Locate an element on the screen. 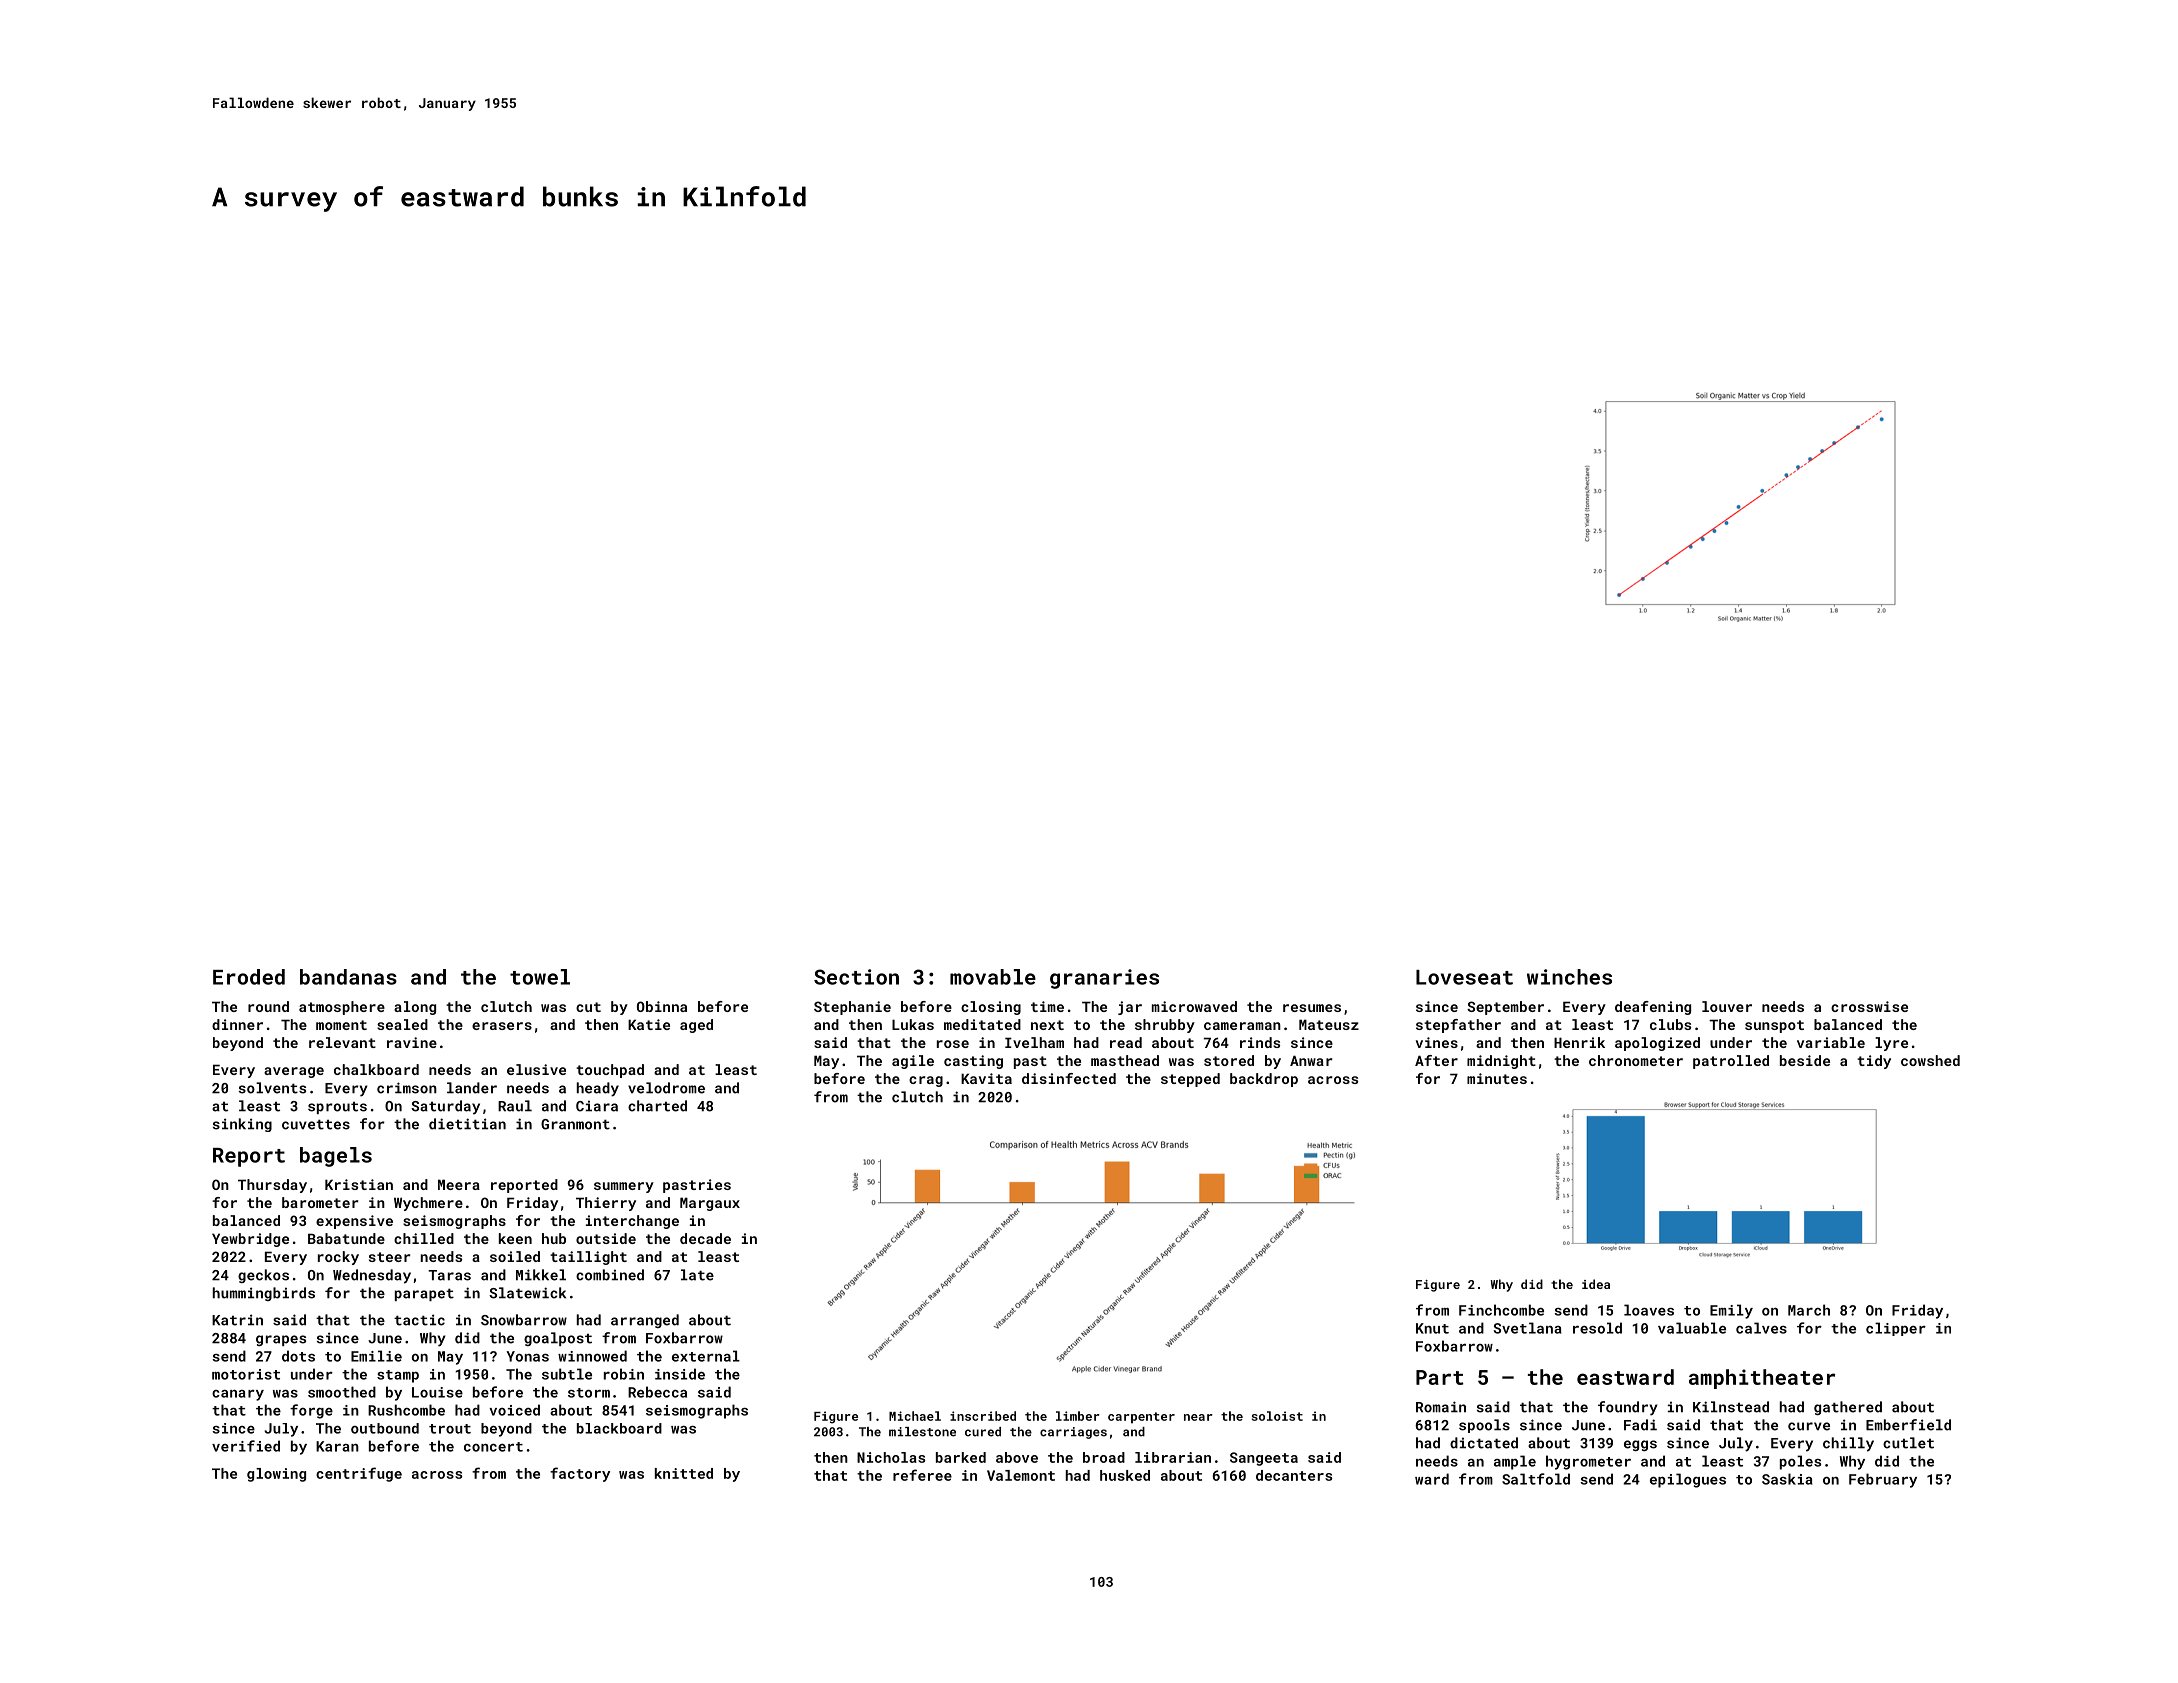  beside is located at coordinates (1805, 1060).
